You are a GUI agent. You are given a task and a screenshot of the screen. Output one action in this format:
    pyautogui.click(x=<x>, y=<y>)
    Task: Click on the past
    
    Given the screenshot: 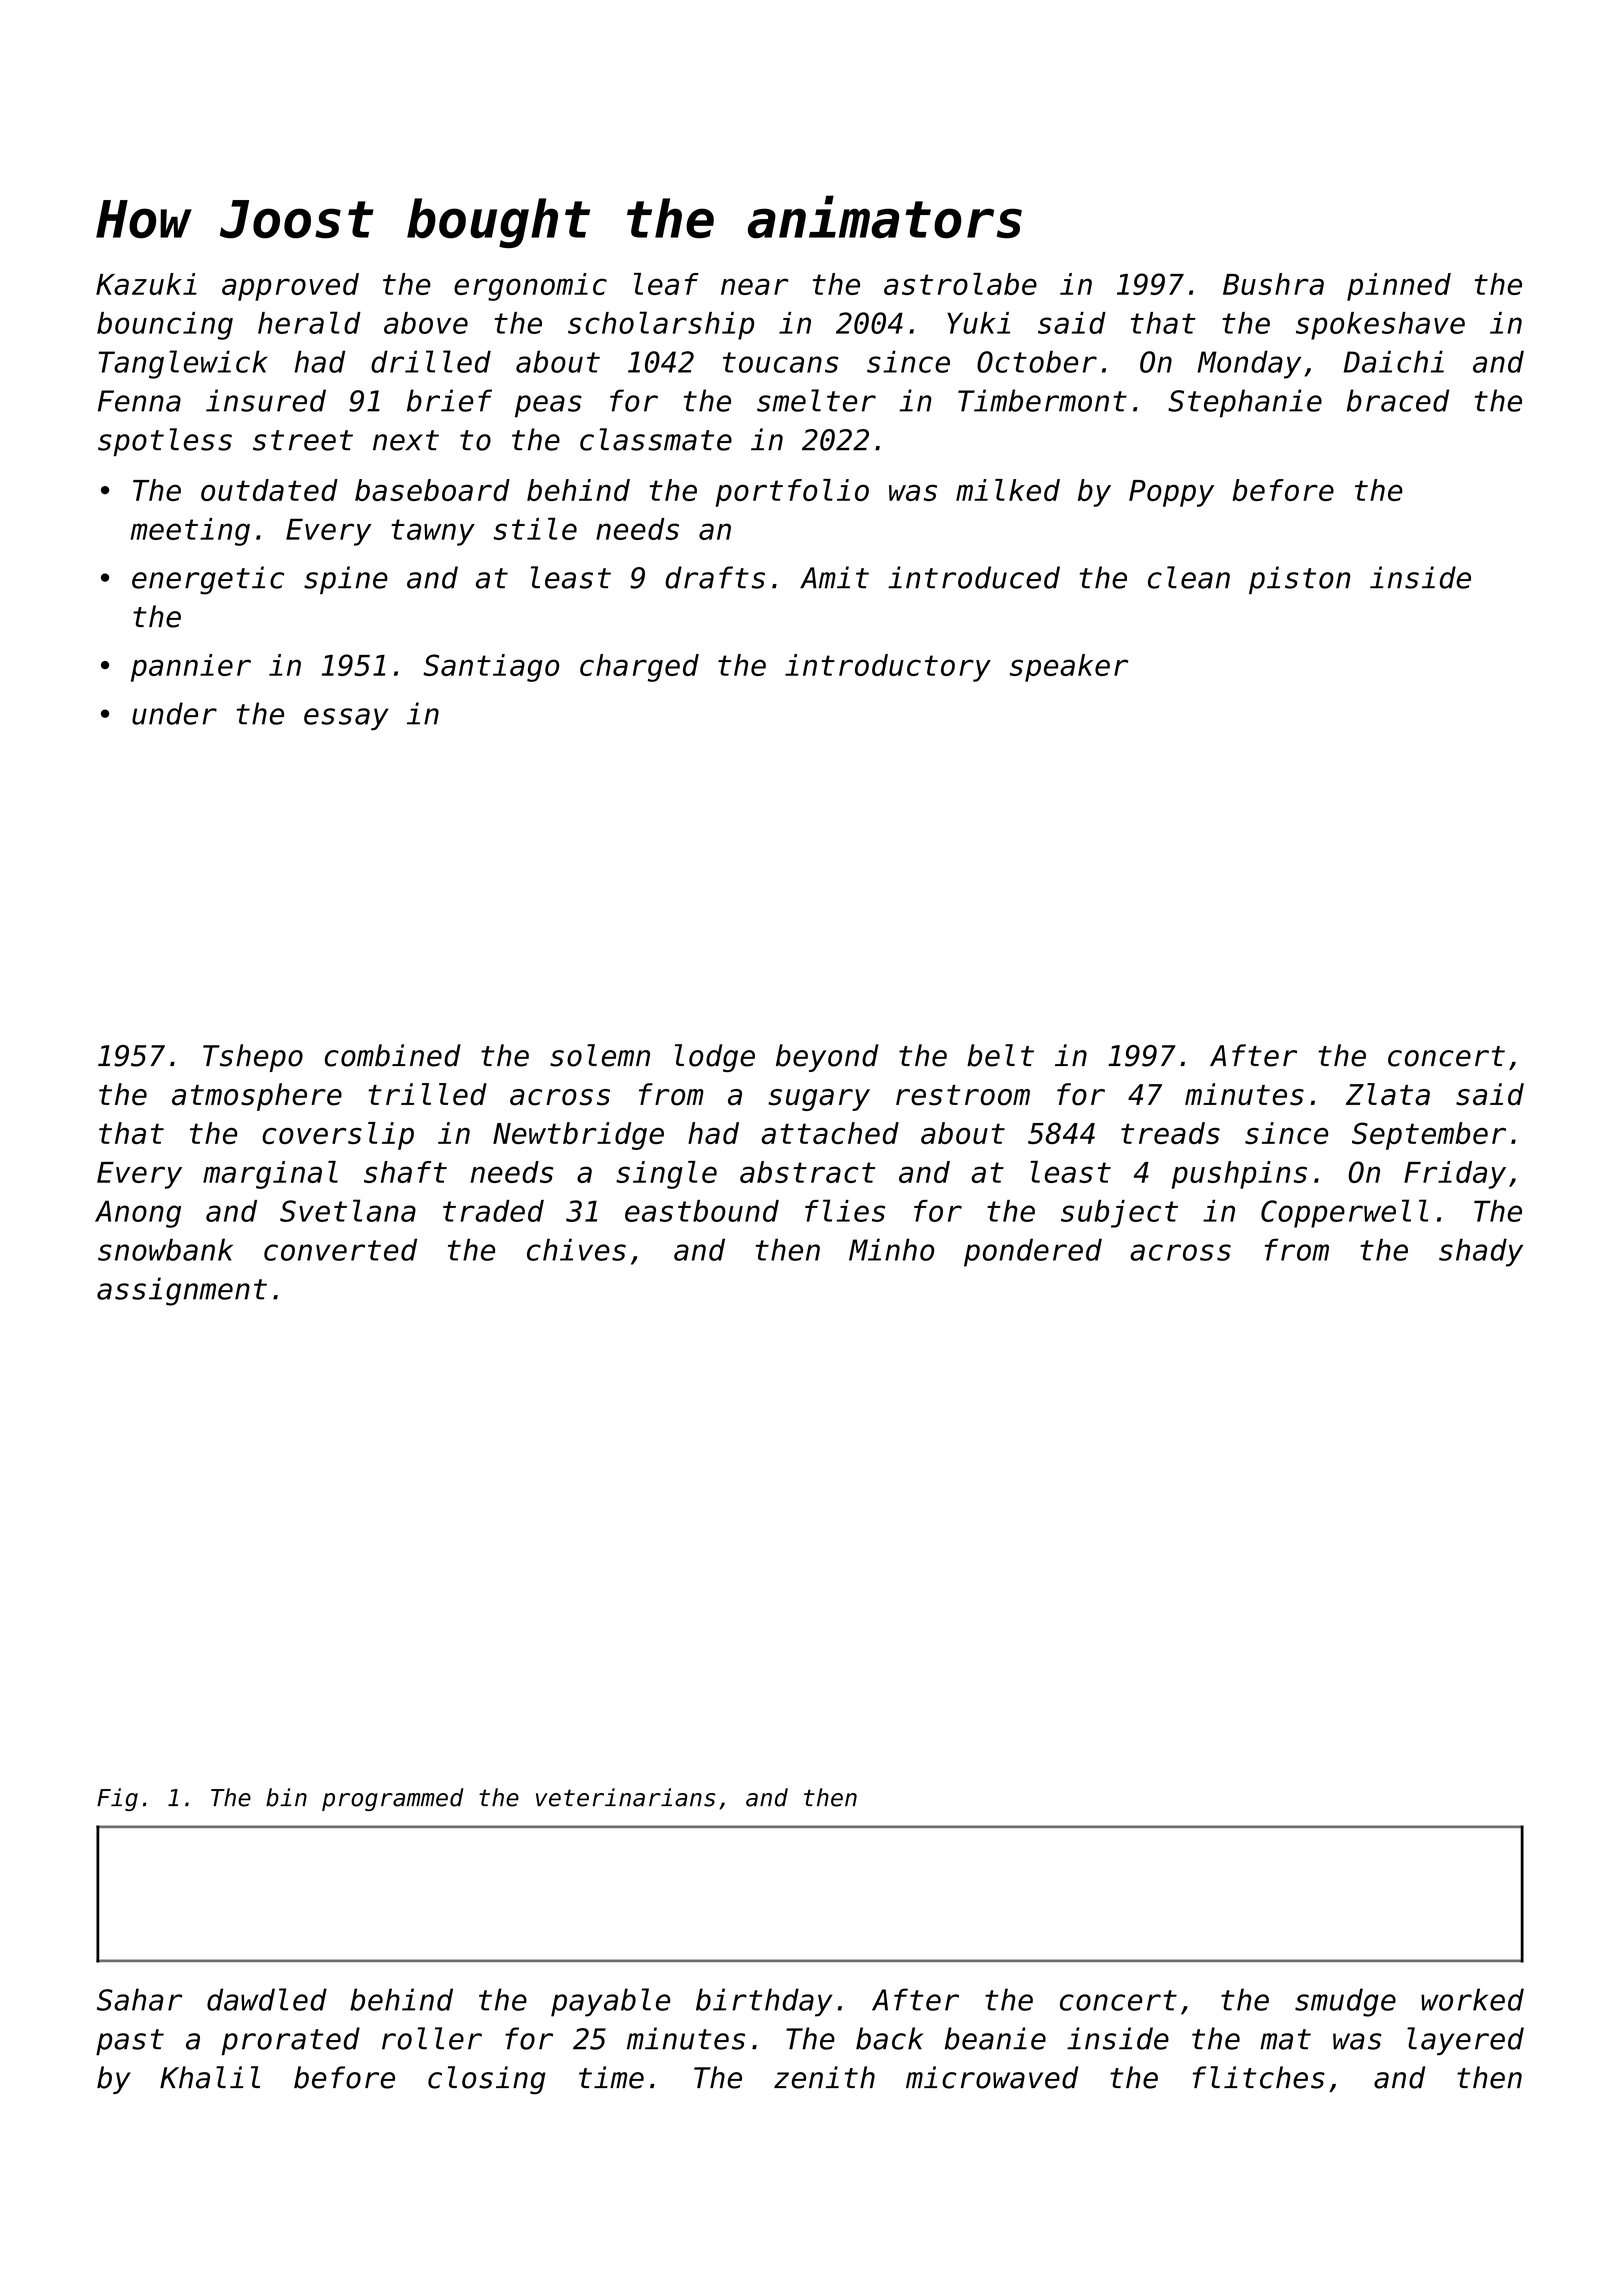 What is the action you would take?
    pyautogui.click(x=130, y=2042)
